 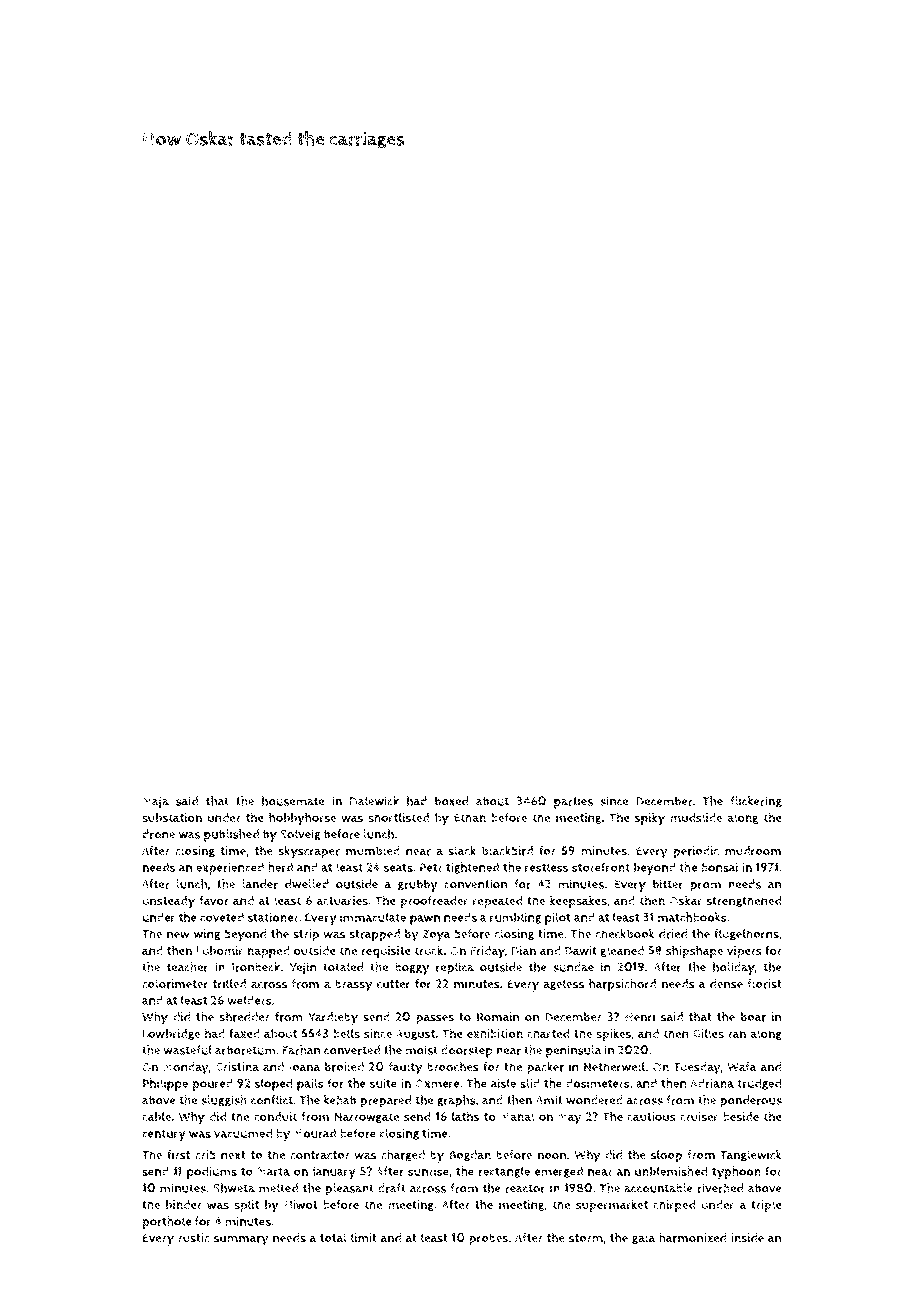 I want to click on rustic, so click(x=194, y=1238).
